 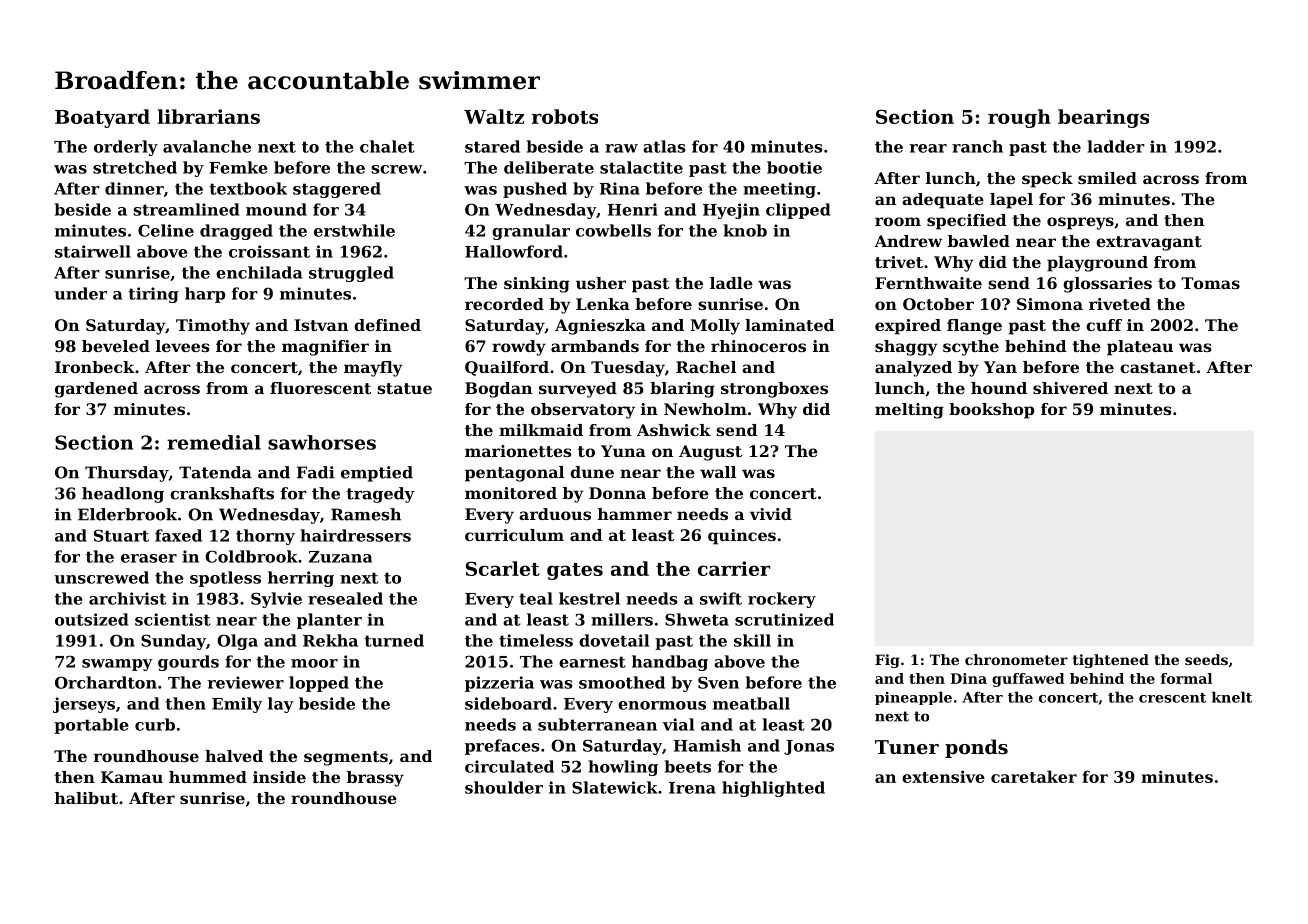 What do you see at coordinates (773, 789) in the document?
I see `highlighted` at bounding box center [773, 789].
